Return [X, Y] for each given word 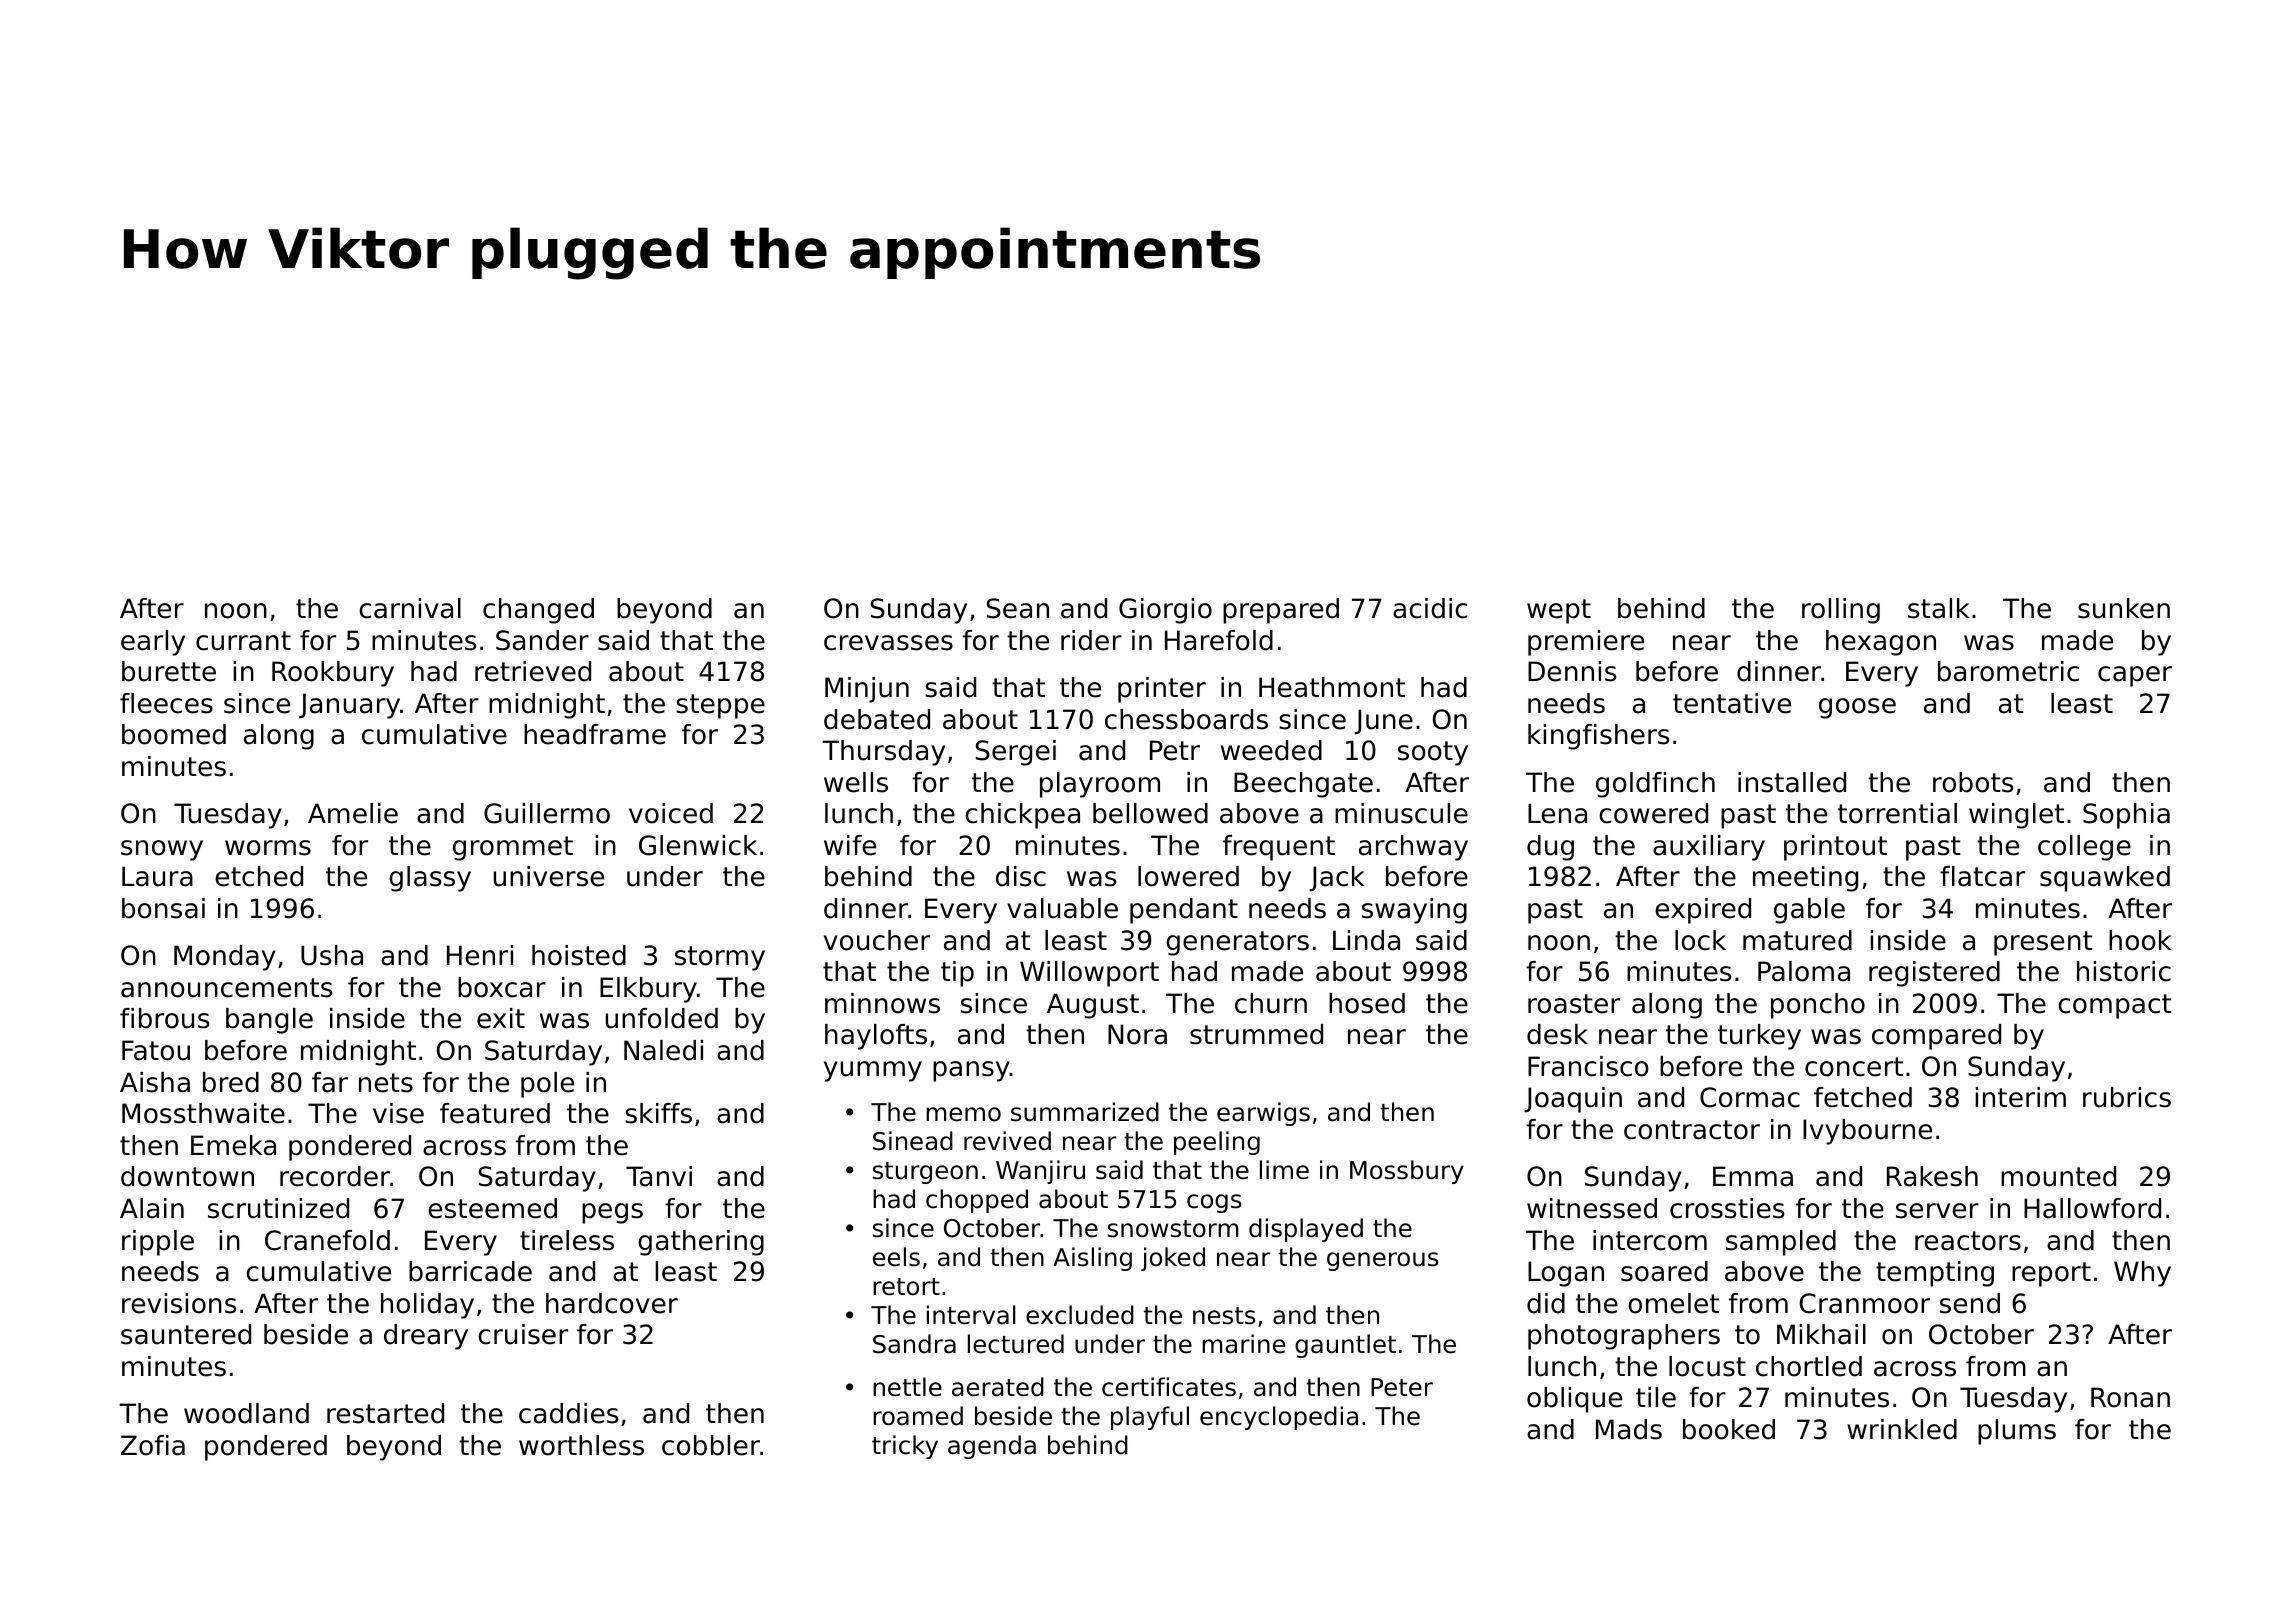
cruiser [523, 1334]
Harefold [1219, 640]
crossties [1727, 1208]
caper [2135, 676]
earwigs [1263, 1114]
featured [495, 1113]
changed [538, 611]
